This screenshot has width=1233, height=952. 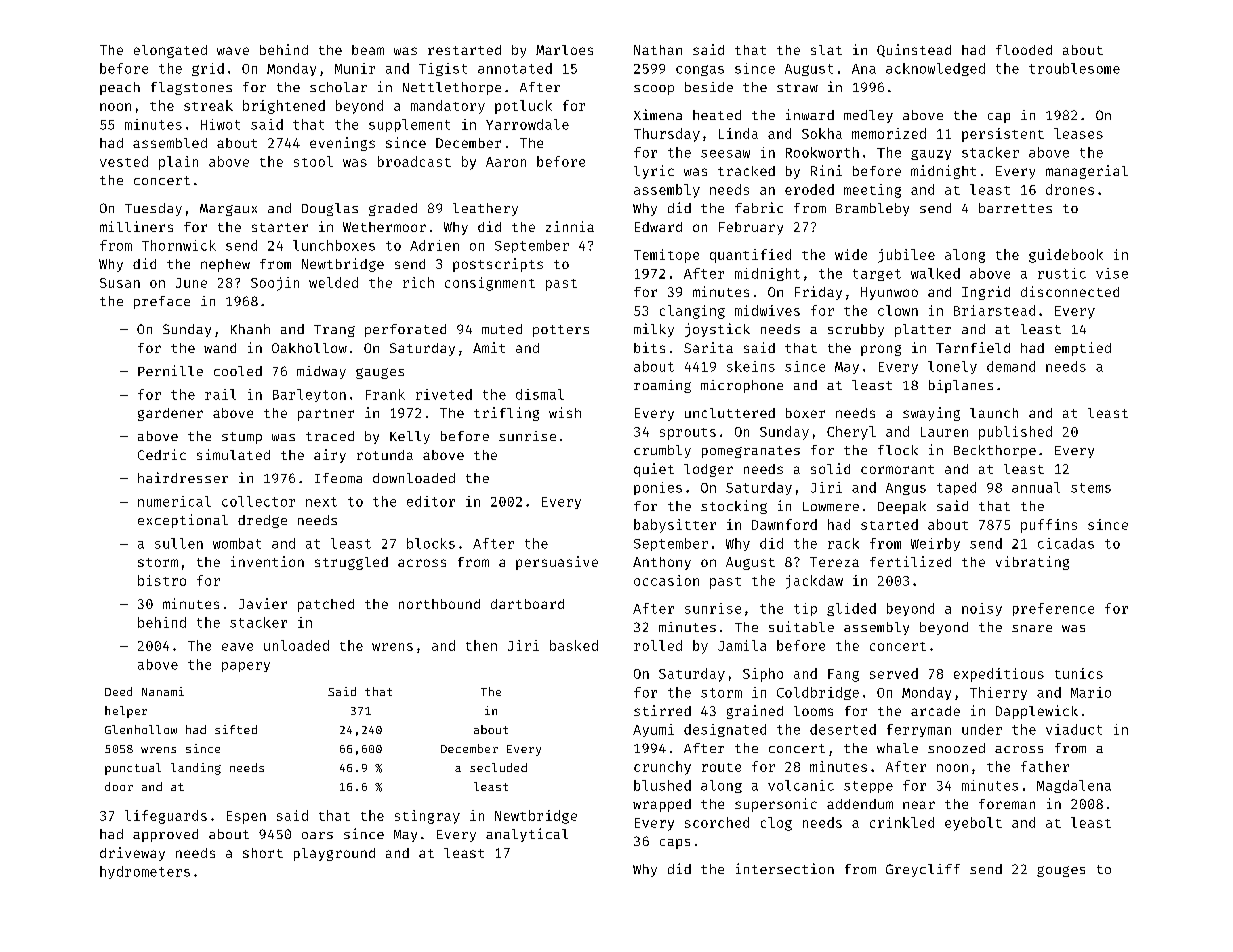 What do you see at coordinates (868, 787) in the screenshot?
I see `steppe` at bounding box center [868, 787].
